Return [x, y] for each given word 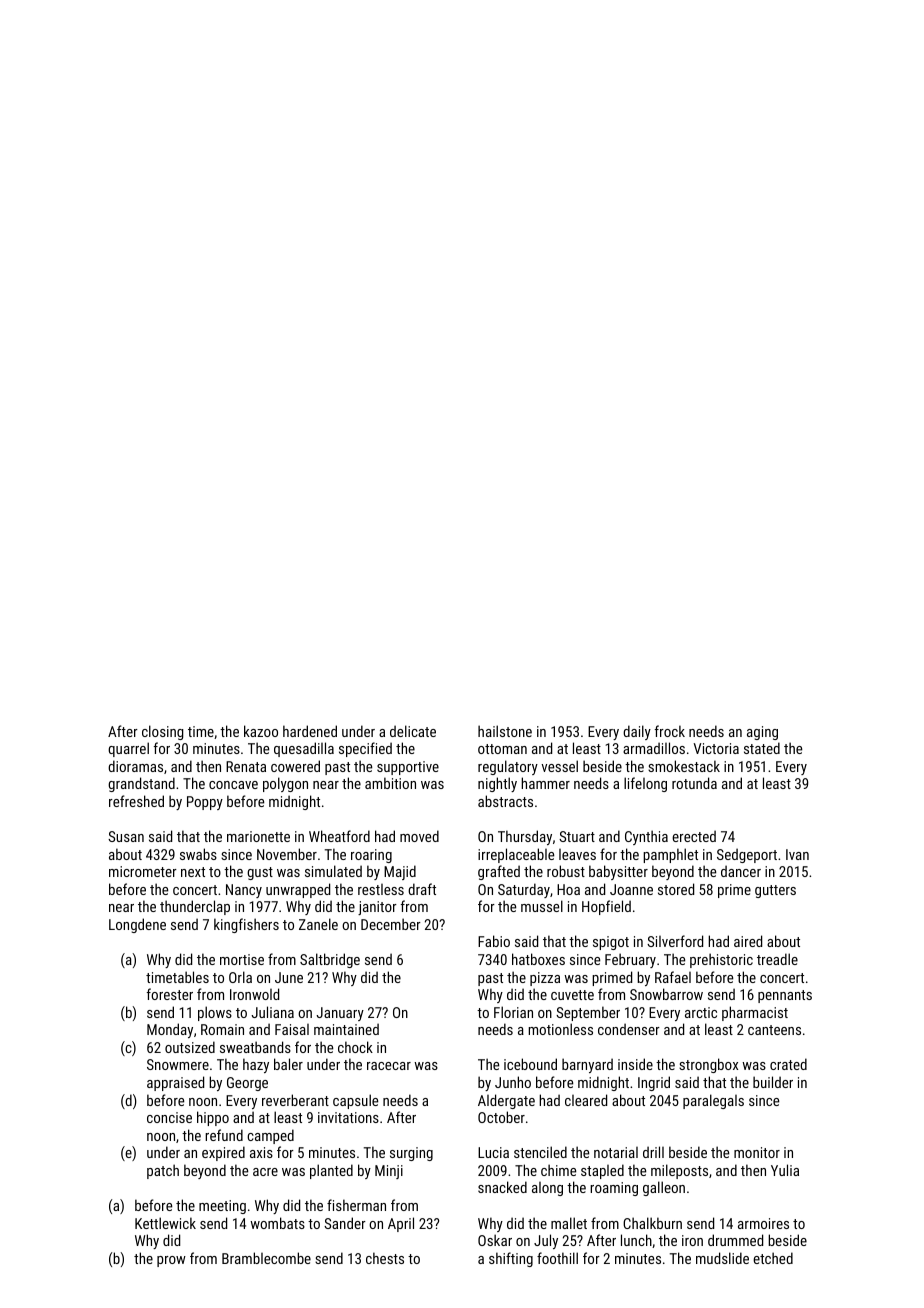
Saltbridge [330, 960]
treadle [777, 959]
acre [265, 1172]
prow [171, 1261]
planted [331, 1171]
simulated [333, 871]
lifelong [645, 784]
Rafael [673, 977]
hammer [545, 783]
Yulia [785, 1170]
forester [170, 994]
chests [385, 1258]
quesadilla [304, 749]
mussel [542, 906]
